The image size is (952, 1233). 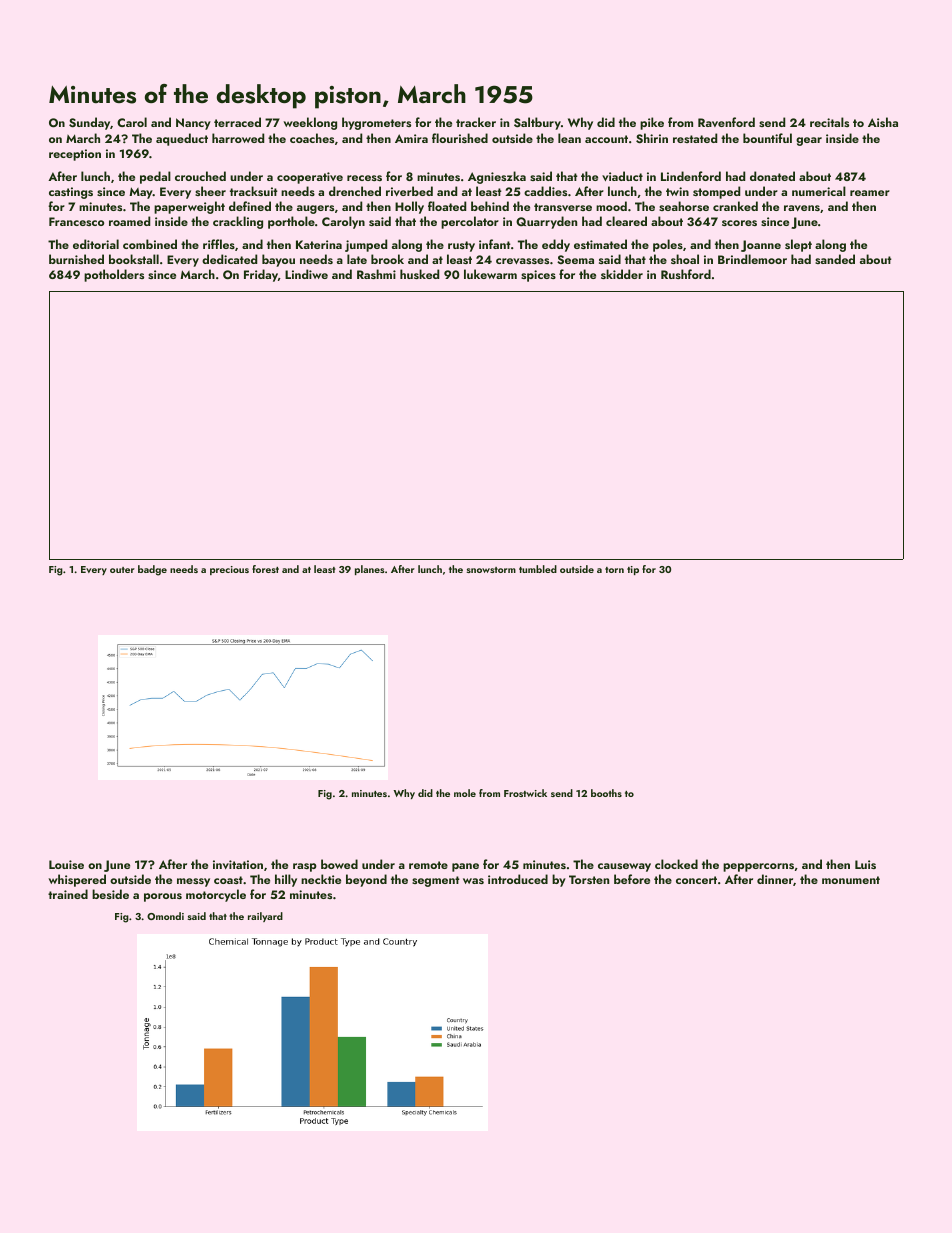 What do you see at coordinates (193, 124) in the page?
I see `Nancy` at bounding box center [193, 124].
